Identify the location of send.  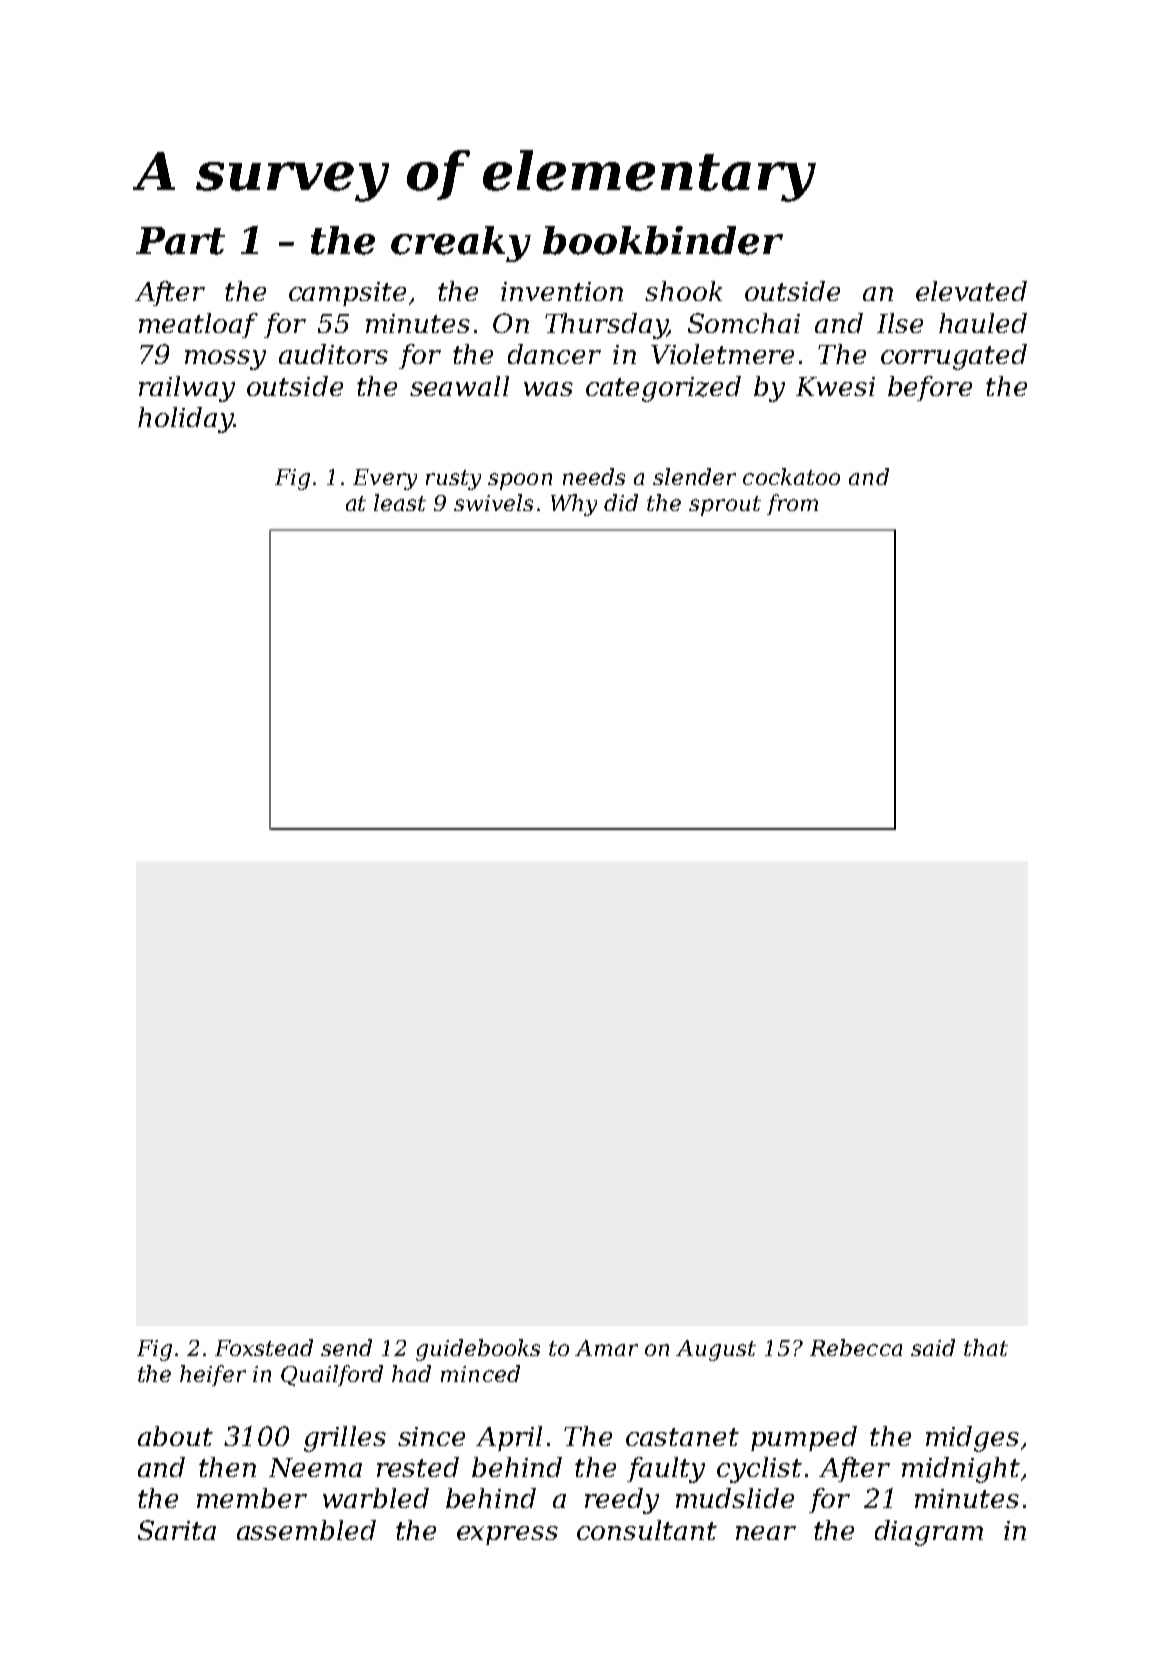
(346, 1347).
